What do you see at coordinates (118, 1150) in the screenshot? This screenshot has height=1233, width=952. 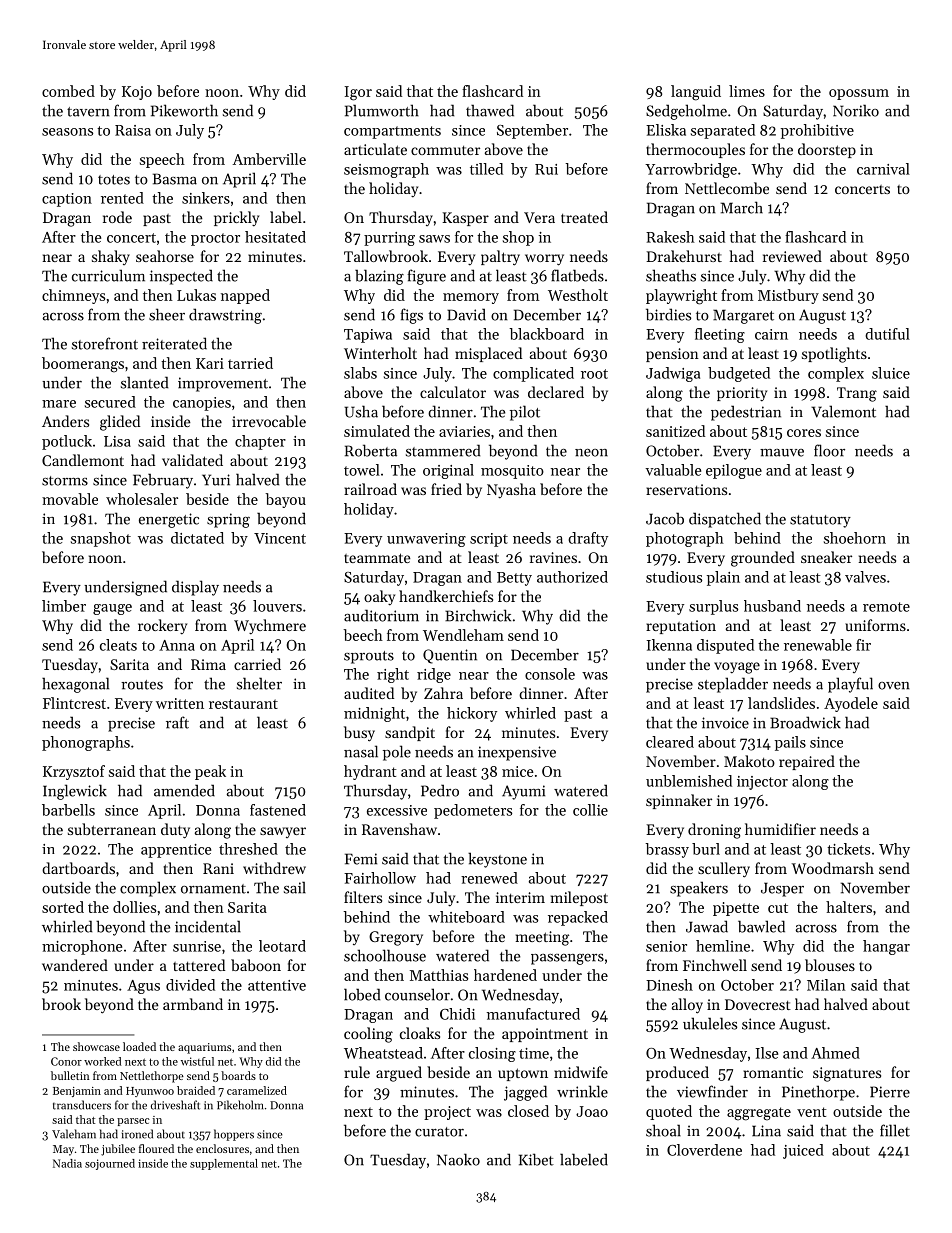 I see `jubilee` at bounding box center [118, 1150].
